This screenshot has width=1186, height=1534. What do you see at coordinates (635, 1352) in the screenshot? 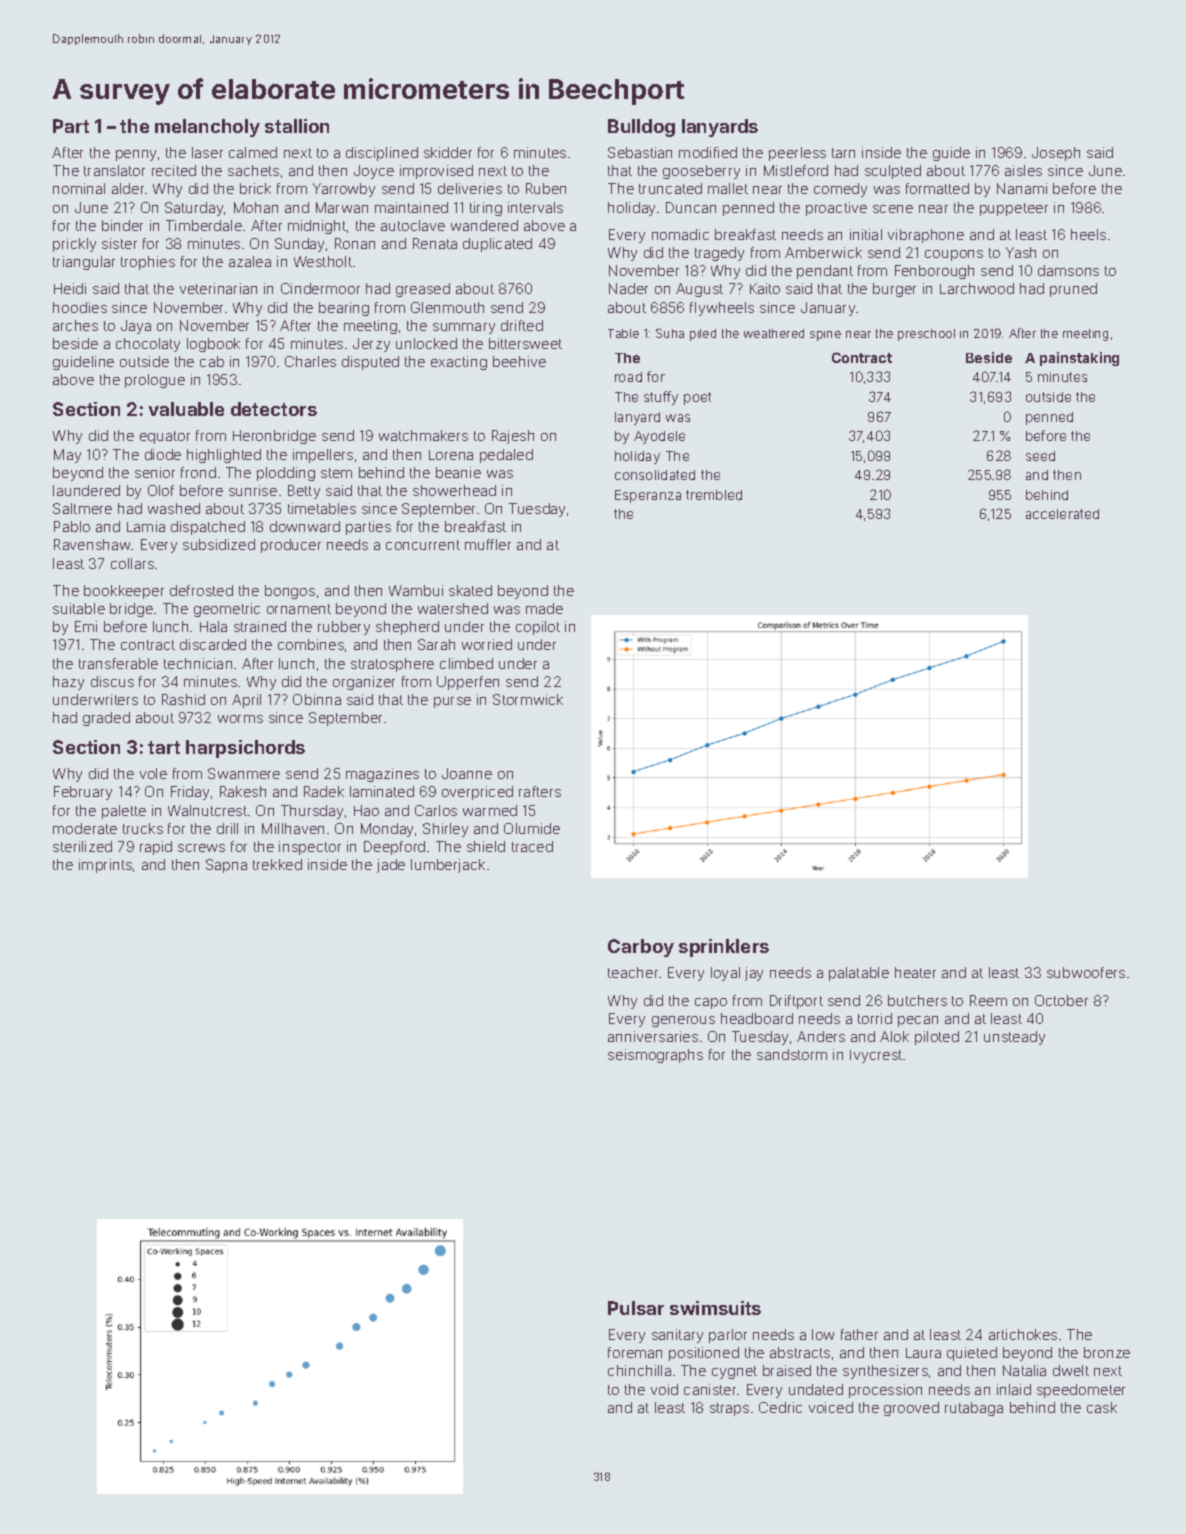
I see `foreman` at bounding box center [635, 1352].
